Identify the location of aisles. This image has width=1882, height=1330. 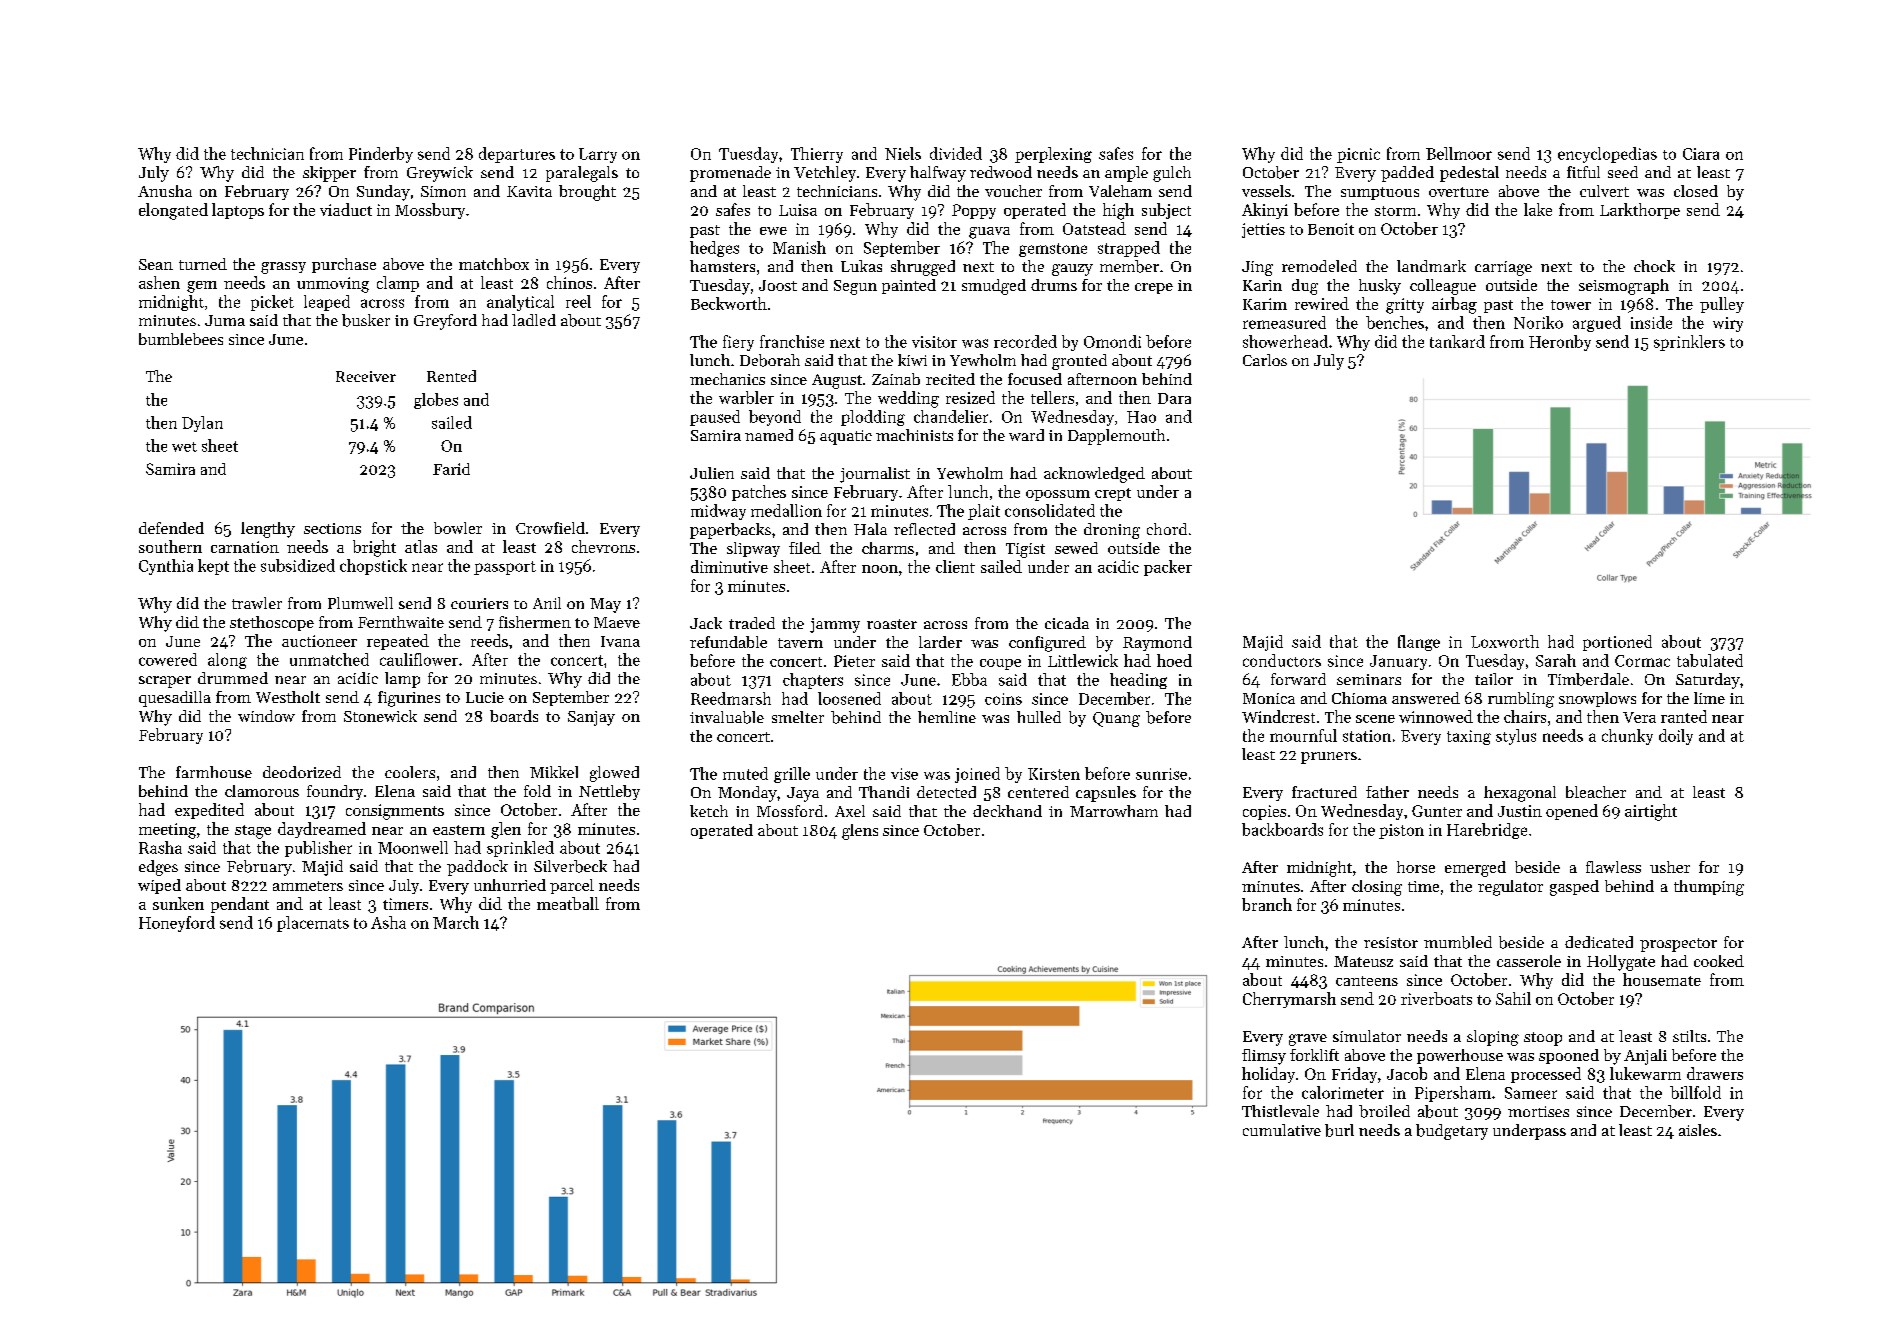
(1698, 1130).
